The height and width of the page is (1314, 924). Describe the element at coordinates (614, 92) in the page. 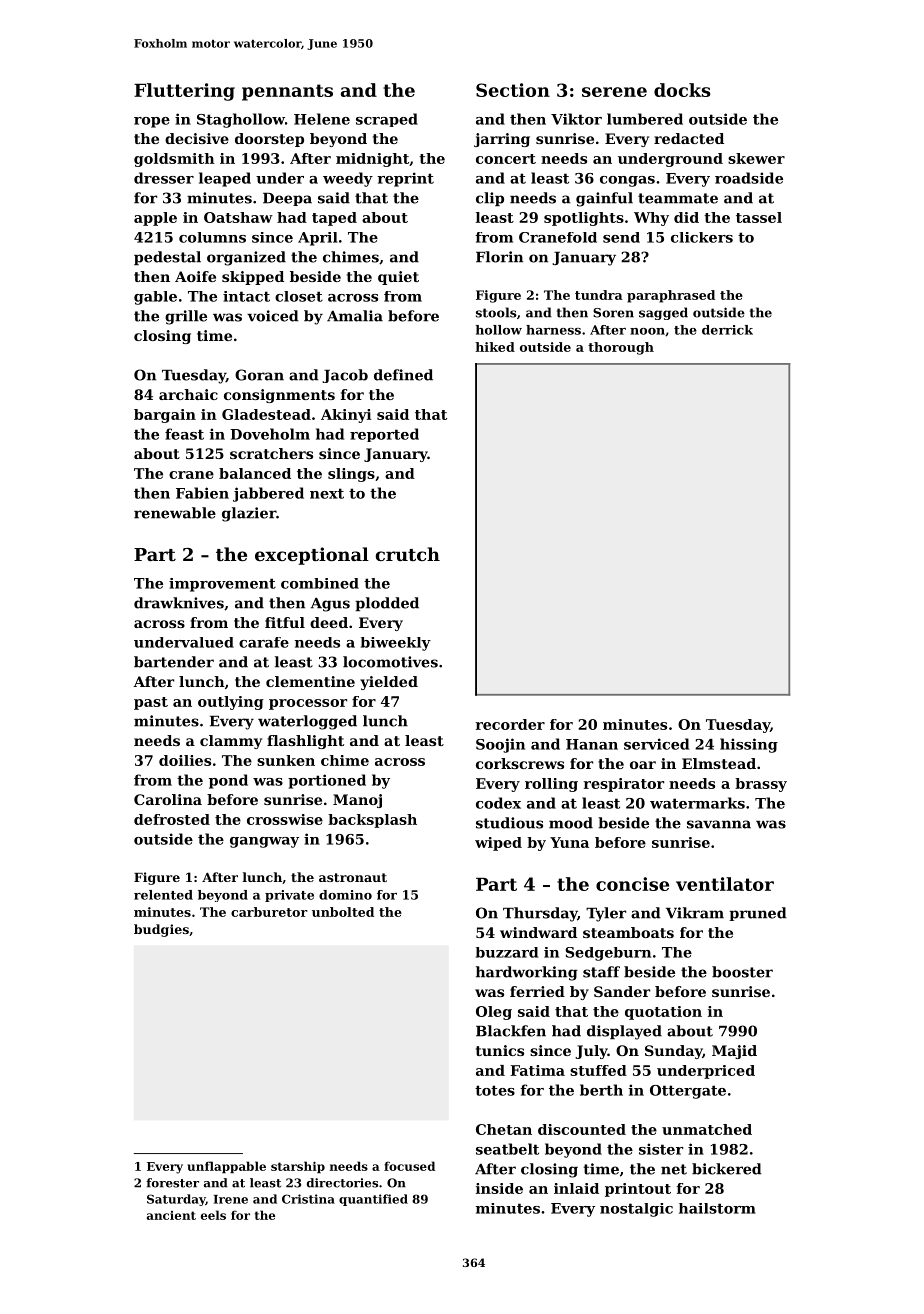

I see `serene` at that location.
